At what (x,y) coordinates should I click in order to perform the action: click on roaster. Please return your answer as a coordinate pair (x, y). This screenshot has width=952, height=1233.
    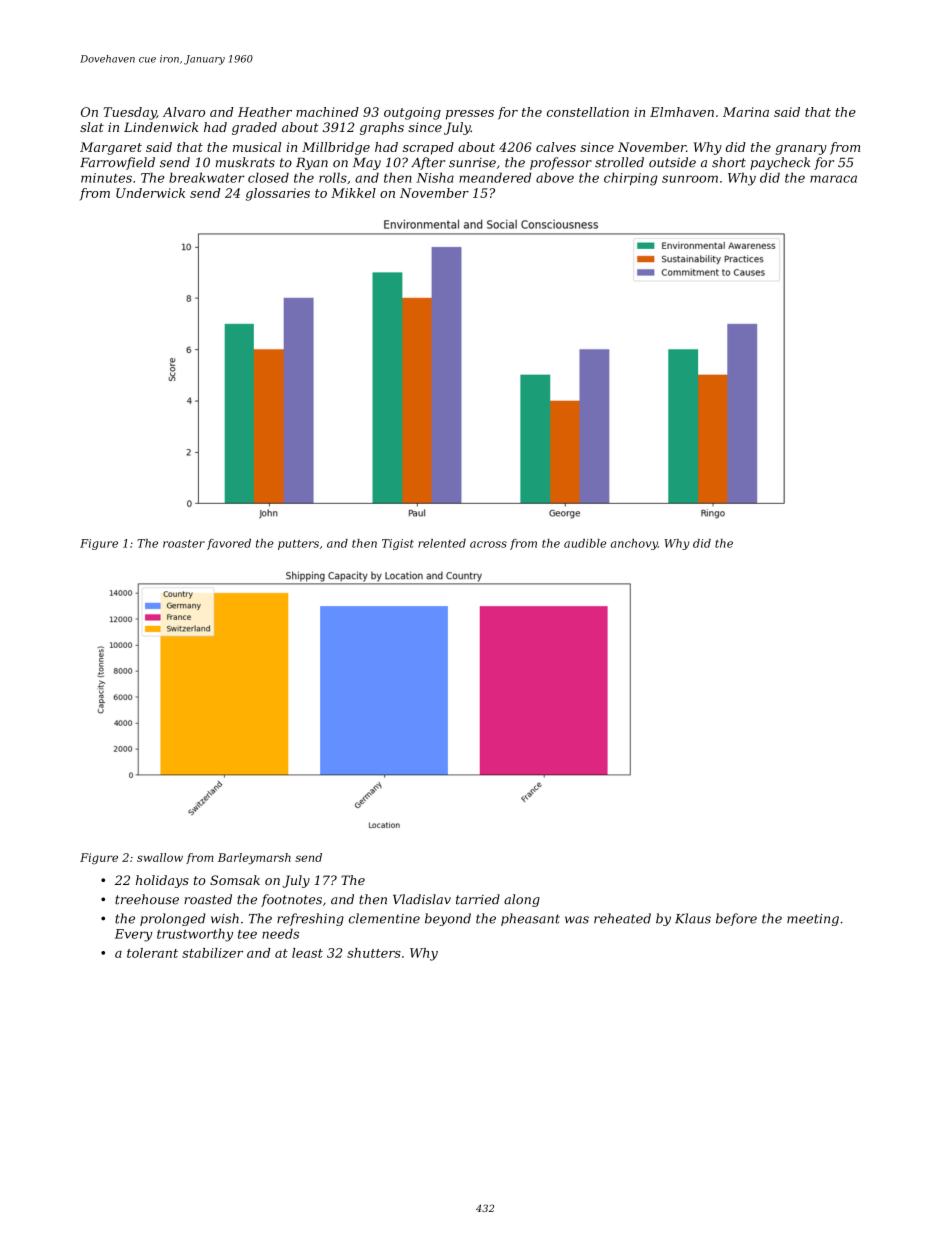
    Looking at the image, I should click on (184, 544).
